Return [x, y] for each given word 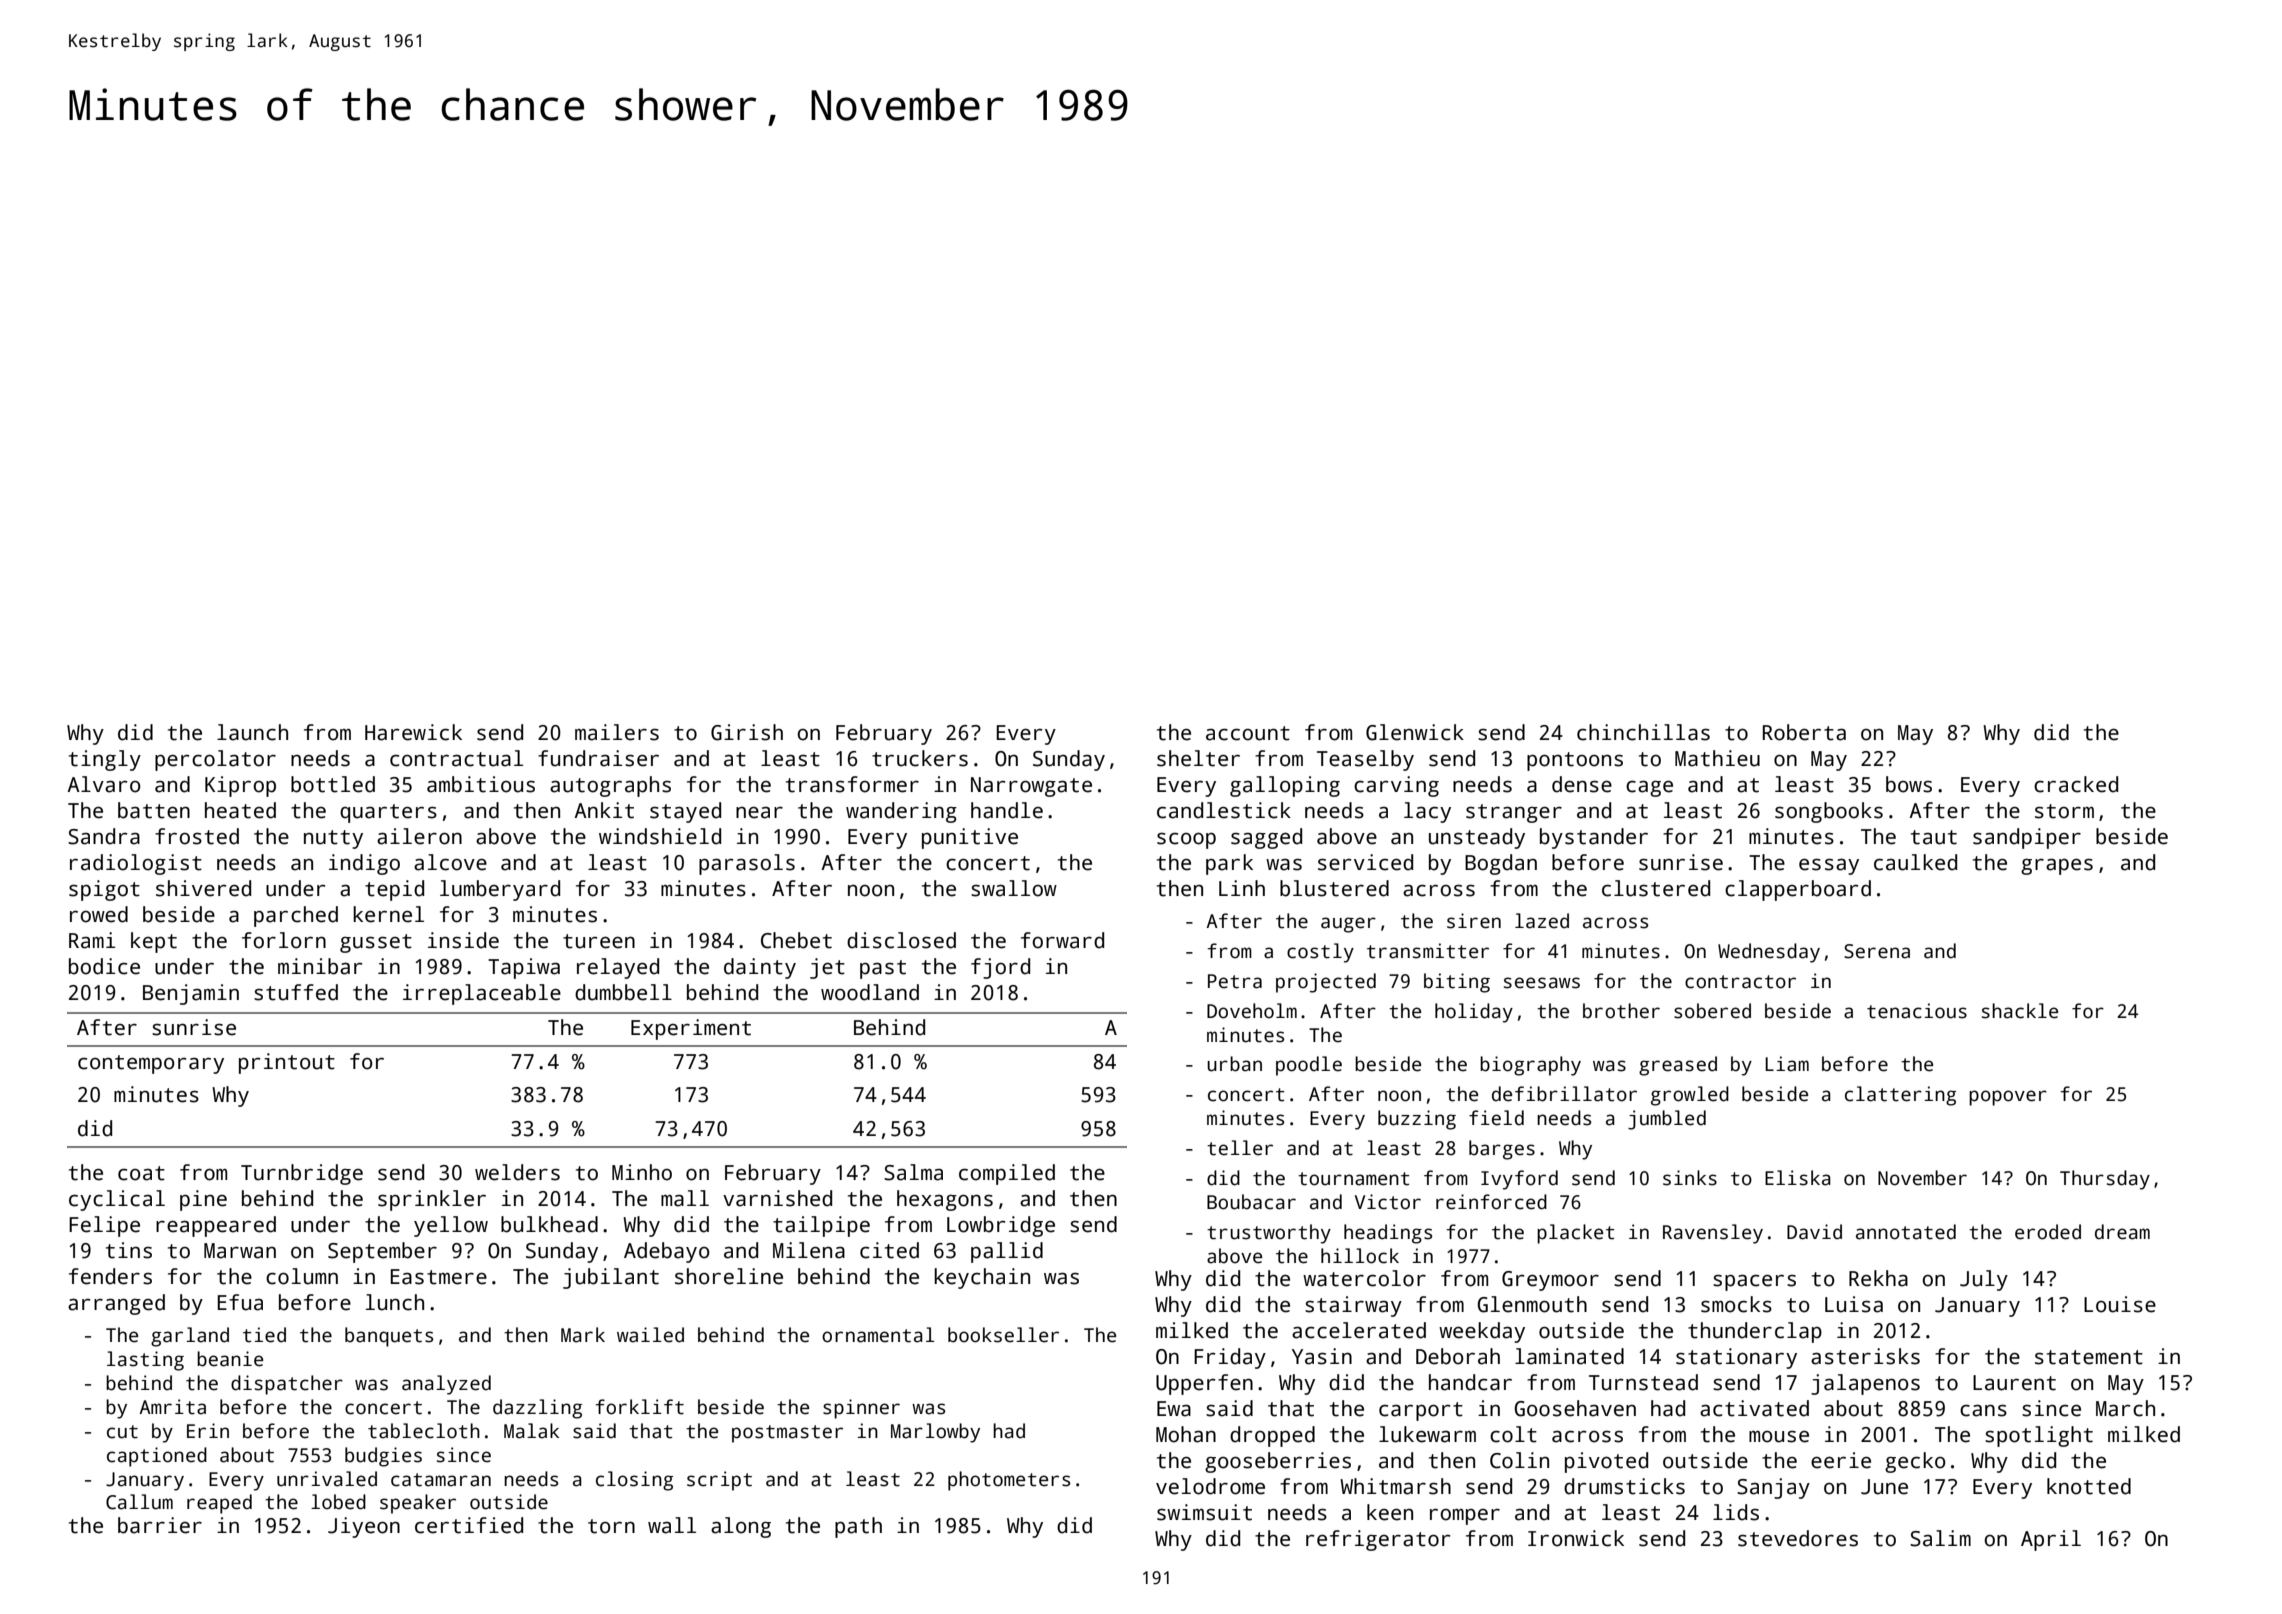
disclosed [901, 940]
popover [2008, 1098]
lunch [395, 1302]
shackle [2020, 1011]
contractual [456, 758]
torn [611, 1526]
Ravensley [1713, 1234]
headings [1388, 1234]
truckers [920, 758]
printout [287, 1063]
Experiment [691, 1029]
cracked [2076, 784]
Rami [92, 940]
